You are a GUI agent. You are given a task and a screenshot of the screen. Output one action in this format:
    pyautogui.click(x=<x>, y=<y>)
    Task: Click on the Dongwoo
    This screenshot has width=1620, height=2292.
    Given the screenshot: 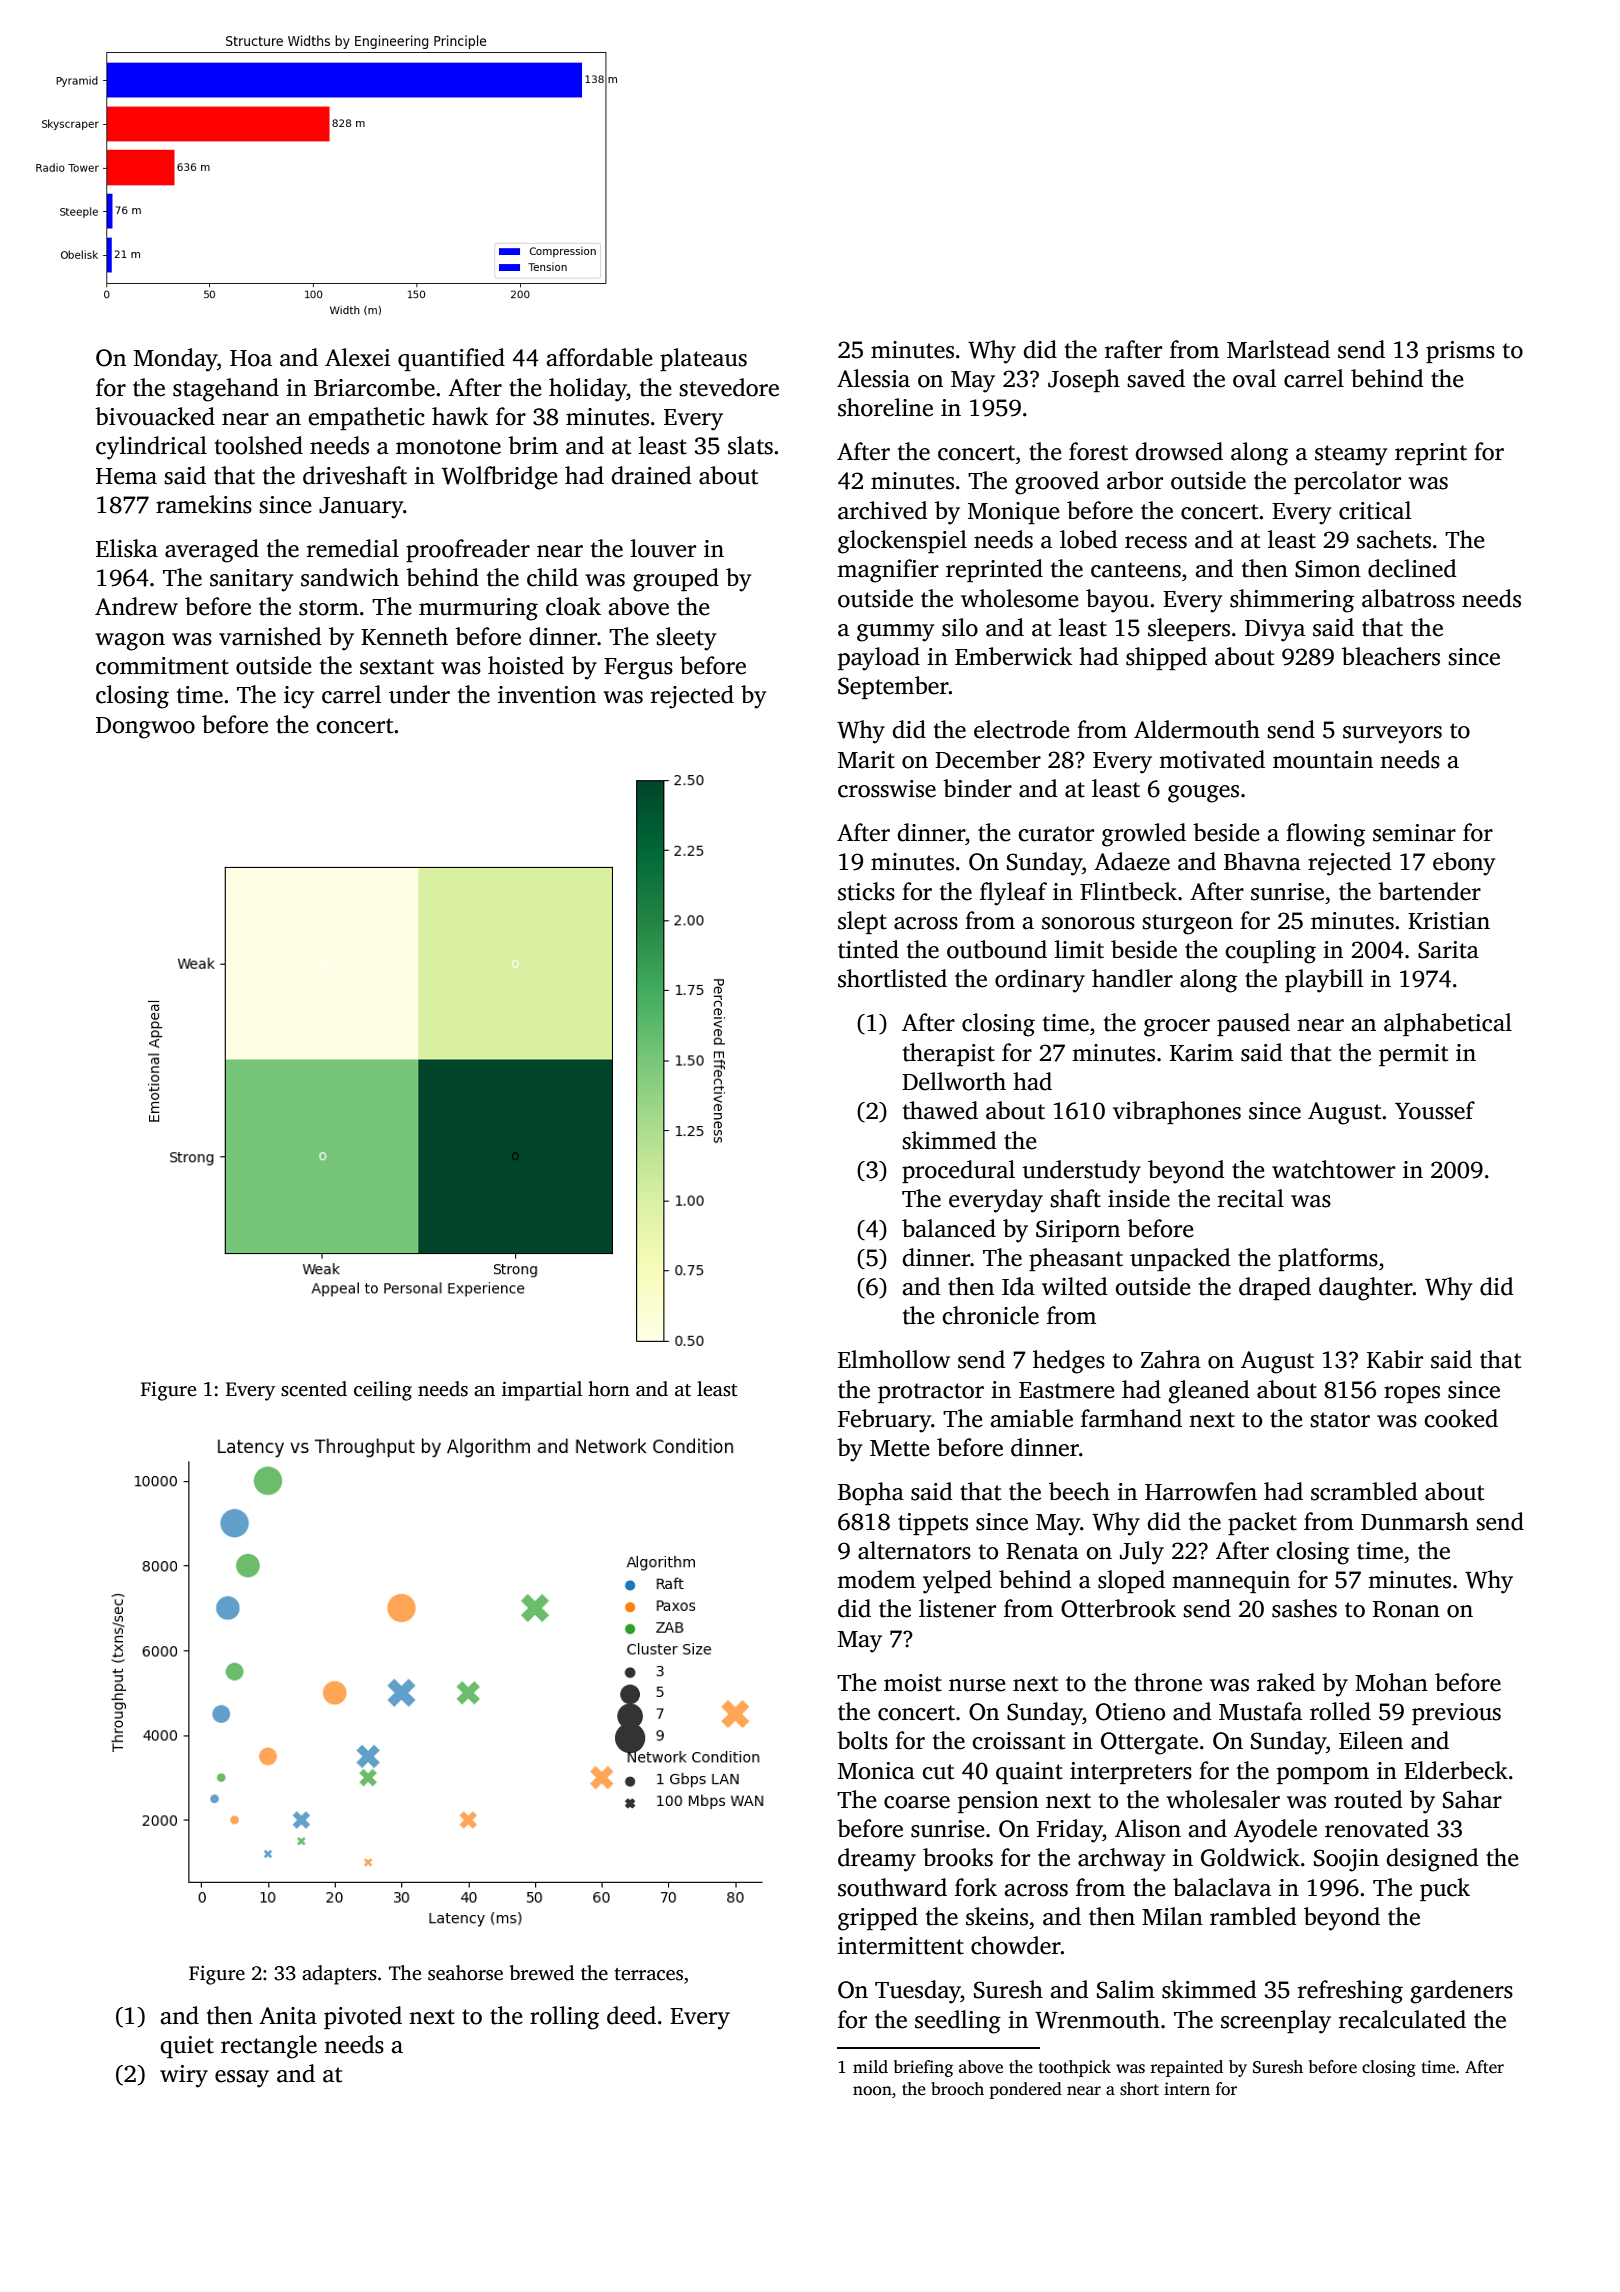 What is the action you would take?
    pyautogui.click(x=145, y=728)
